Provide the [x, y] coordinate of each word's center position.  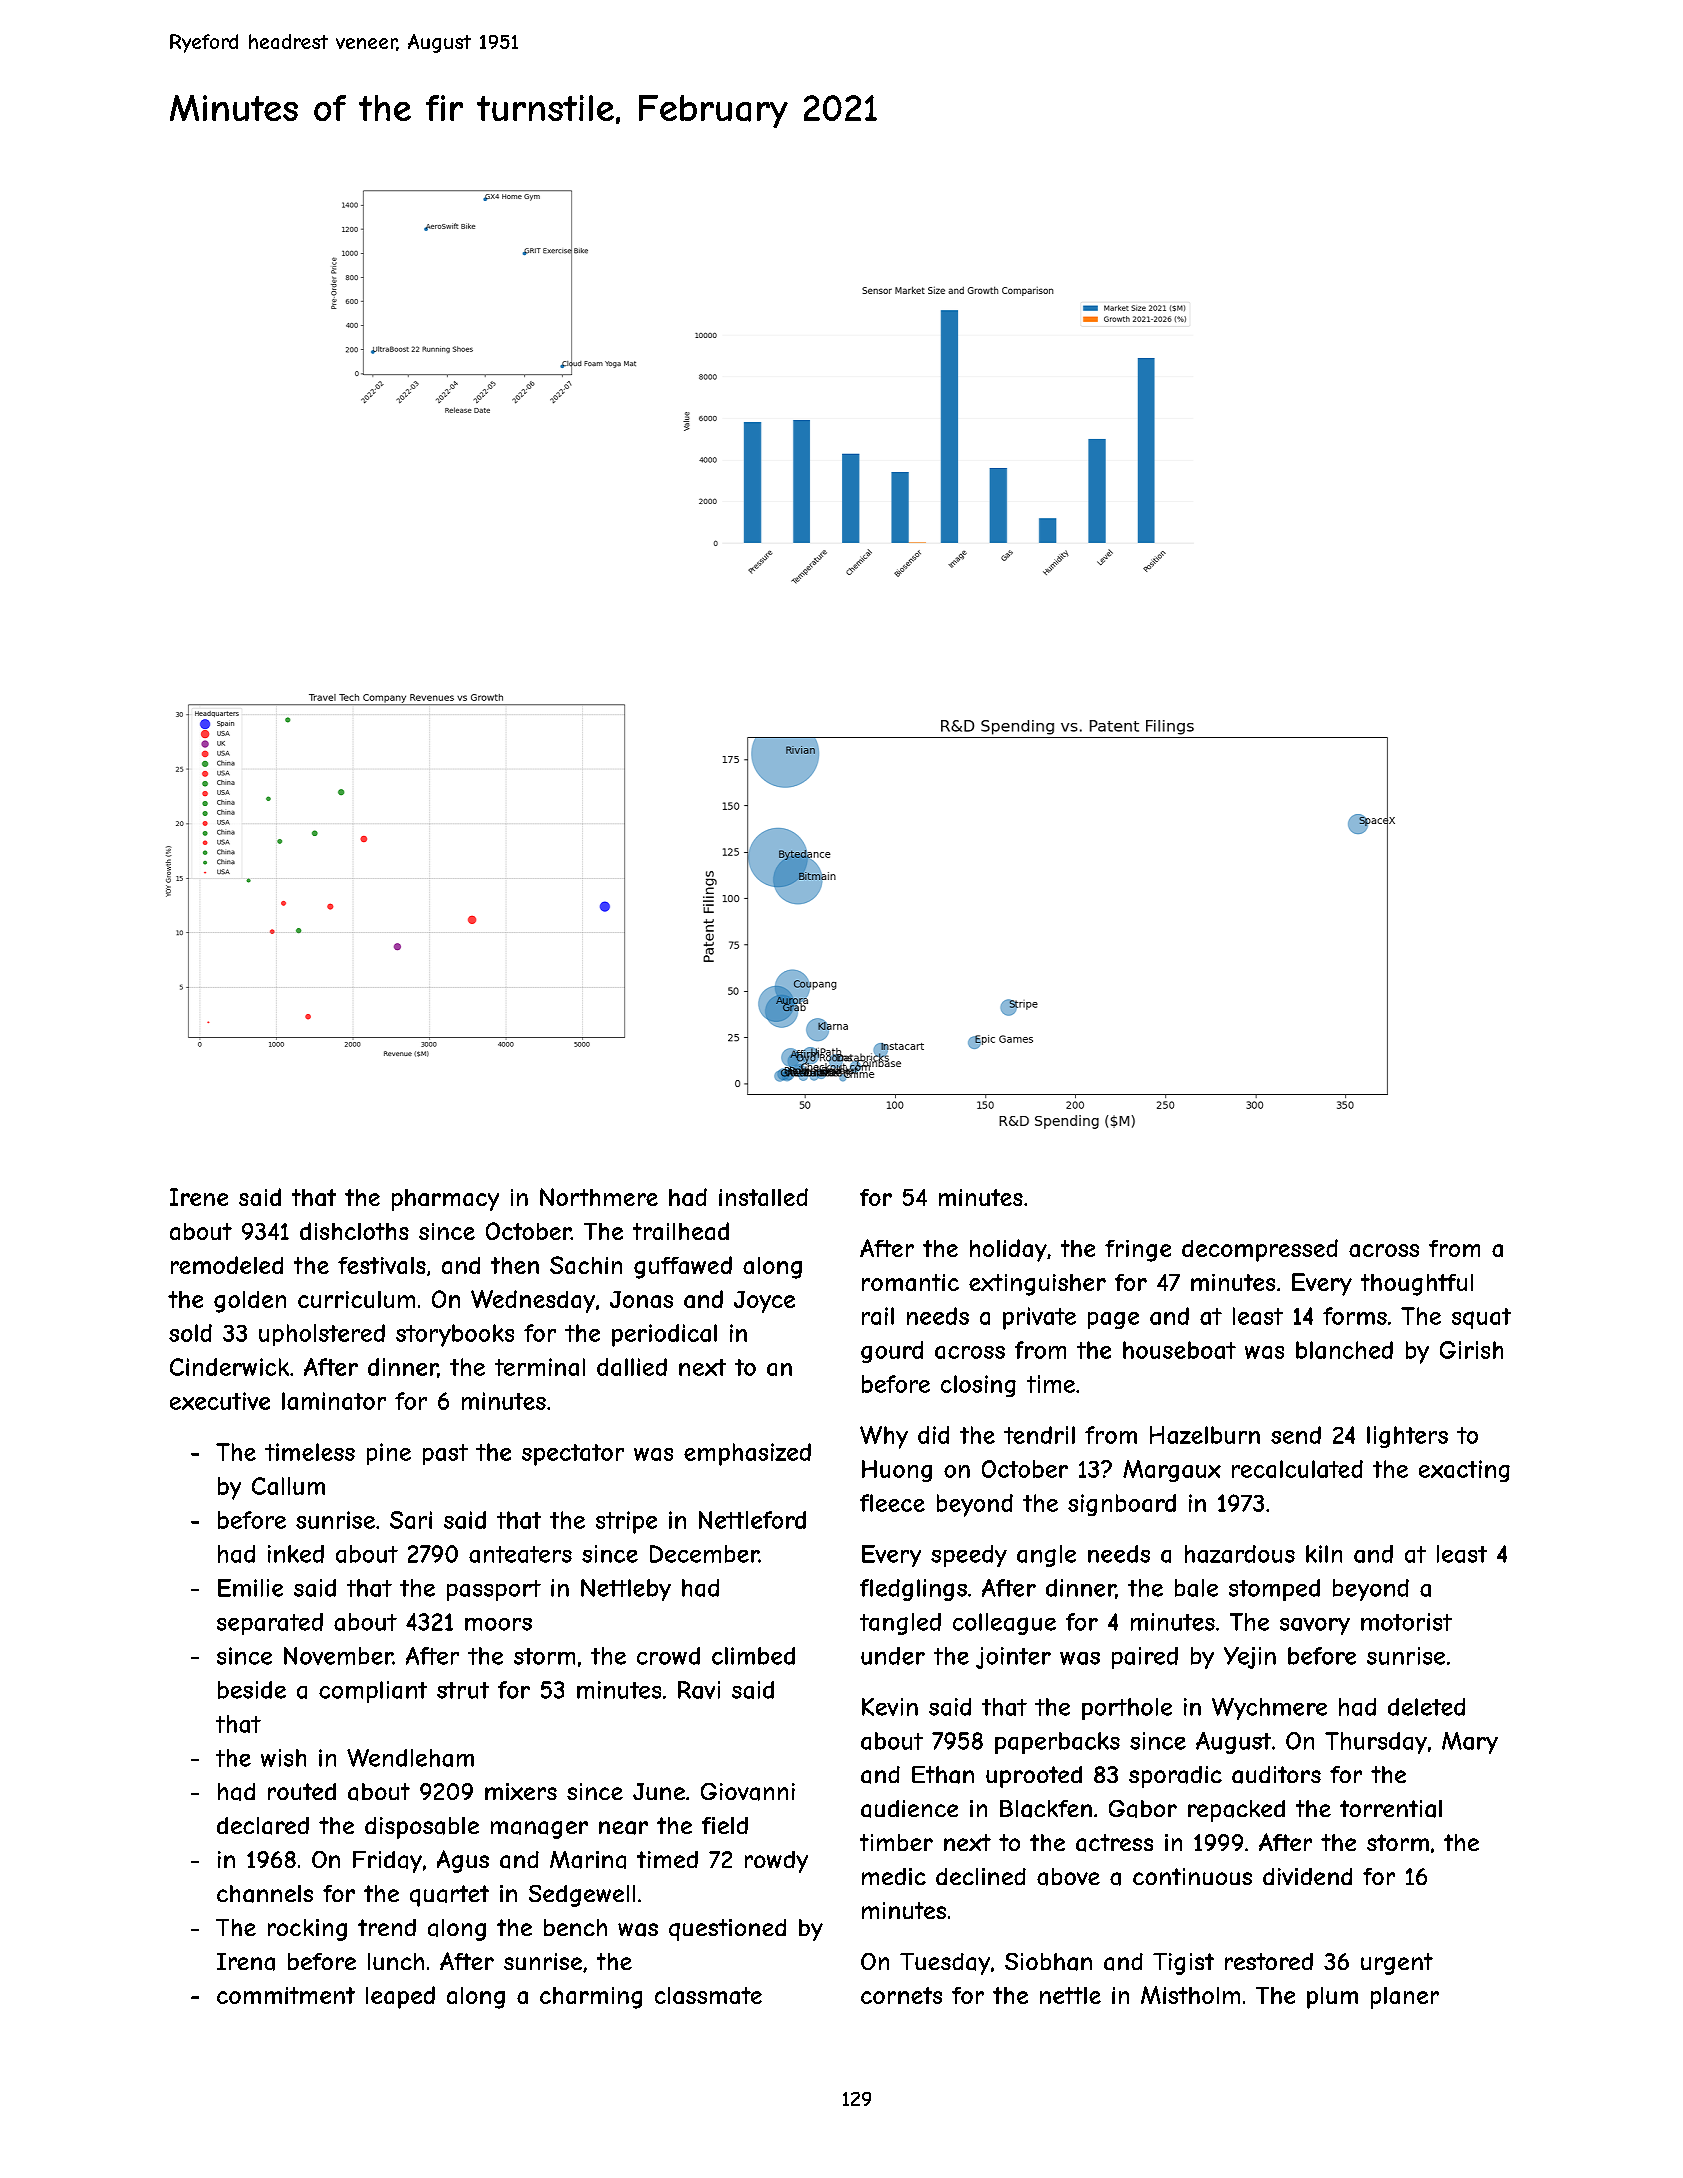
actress [1114, 1843]
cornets [901, 1995]
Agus [463, 1861]
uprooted [1034, 1777]
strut [463, 1690]
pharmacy [445, 1200]
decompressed [1260, 1250]
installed [763, 1197]
